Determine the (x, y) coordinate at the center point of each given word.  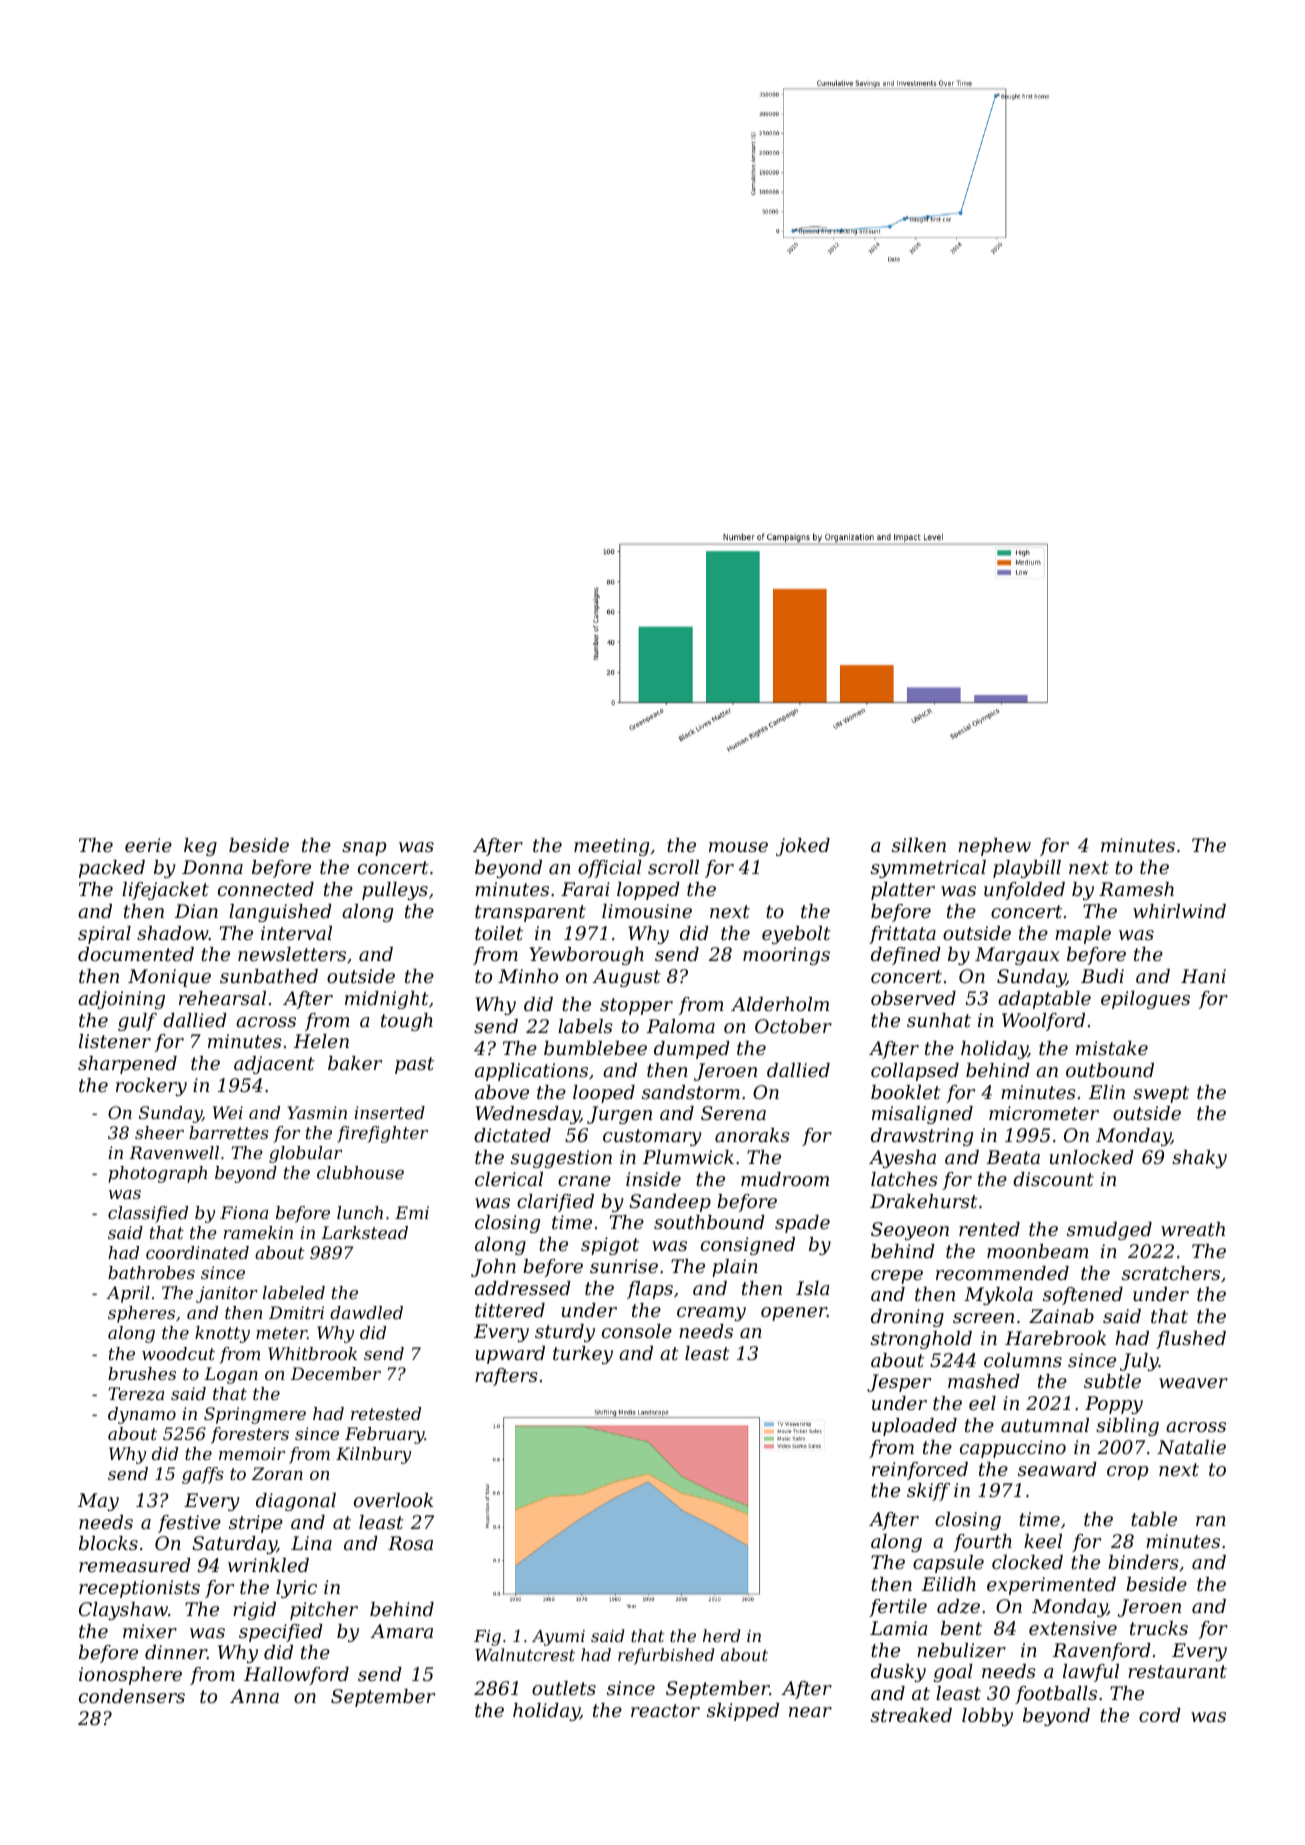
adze (958, 1606)
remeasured (135, 1565)
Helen (321, 1041)
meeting (611, 847)
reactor (665, 1710)
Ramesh (1136, 889)
